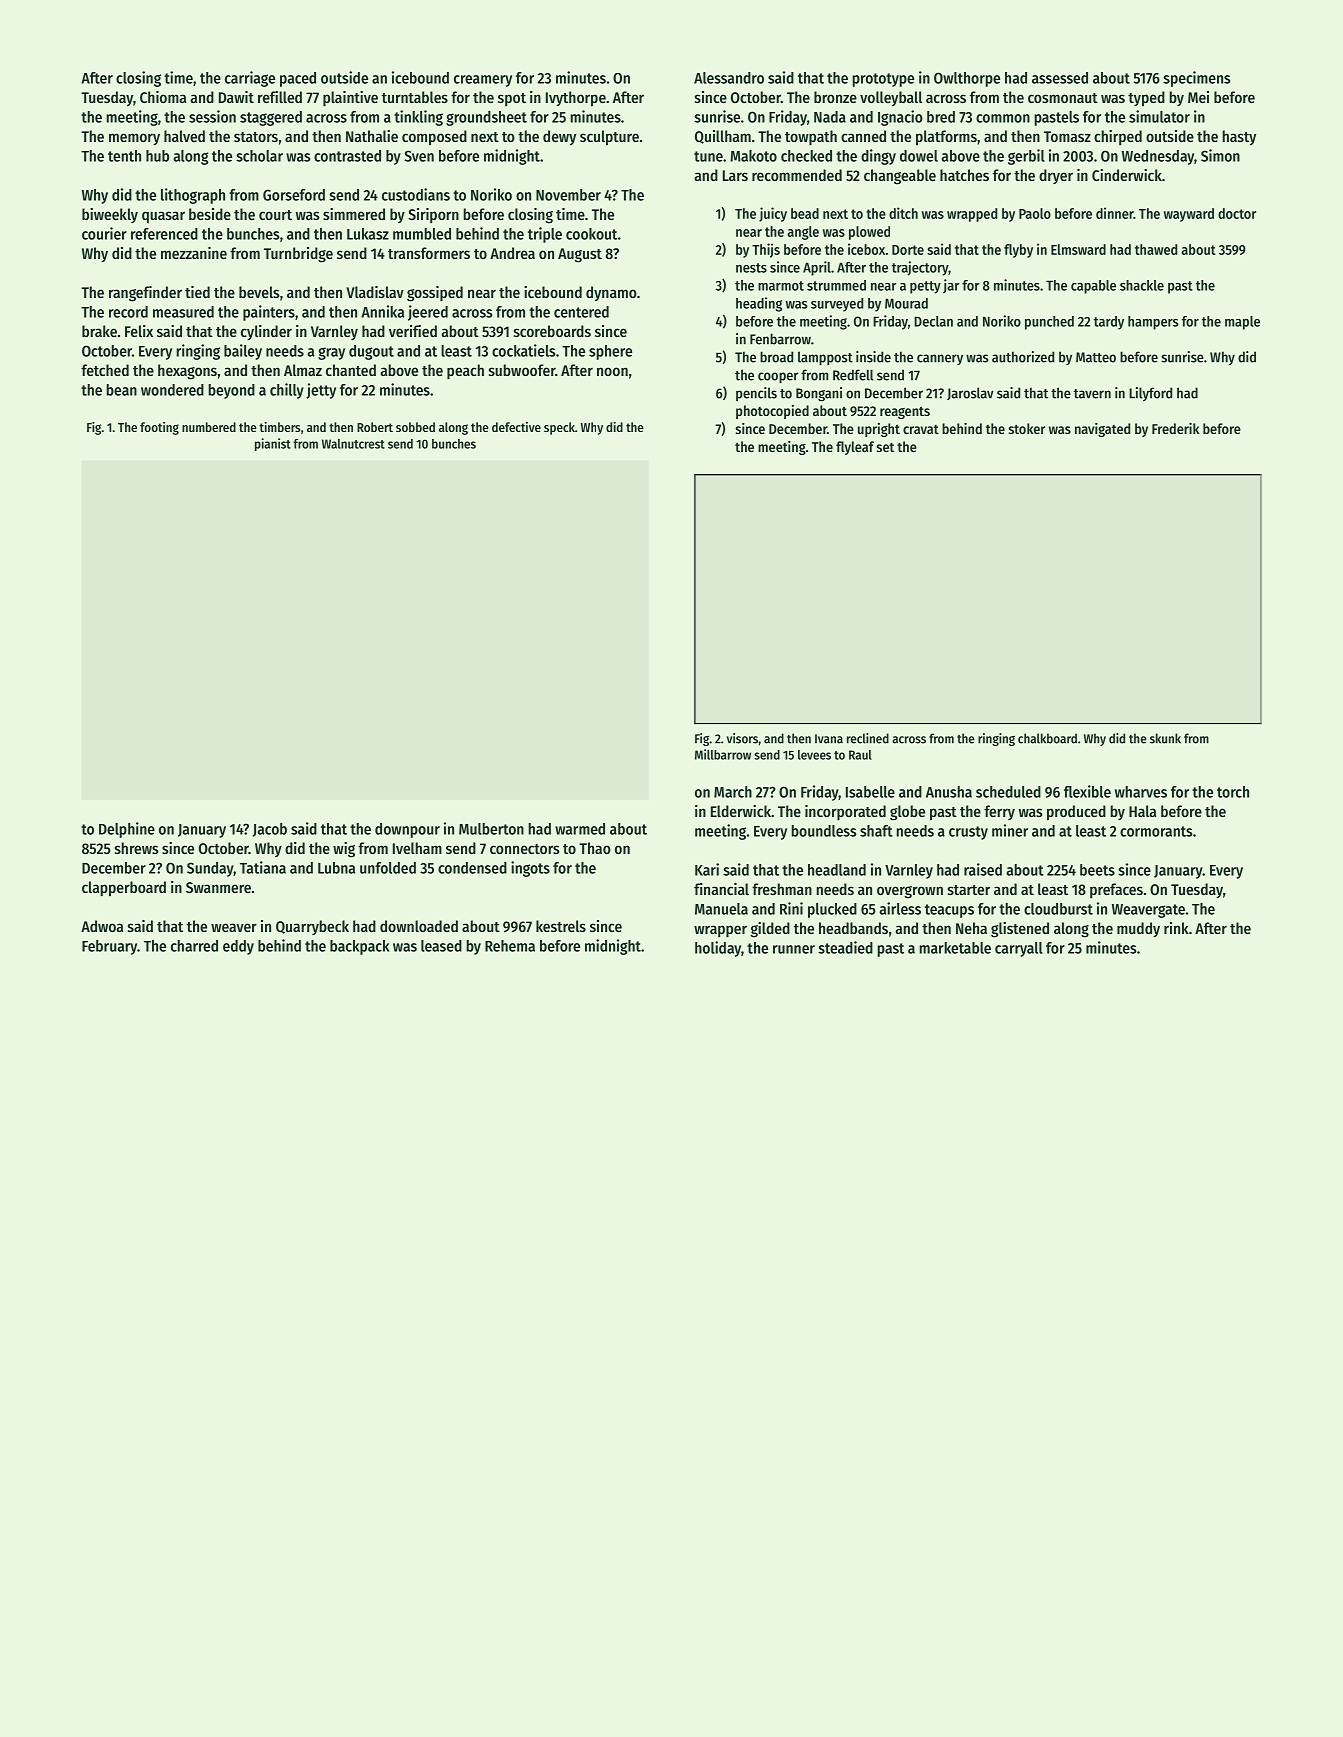 The height and width of the page is (1737, 1343). I want to click on heading, so click(759, 304).
